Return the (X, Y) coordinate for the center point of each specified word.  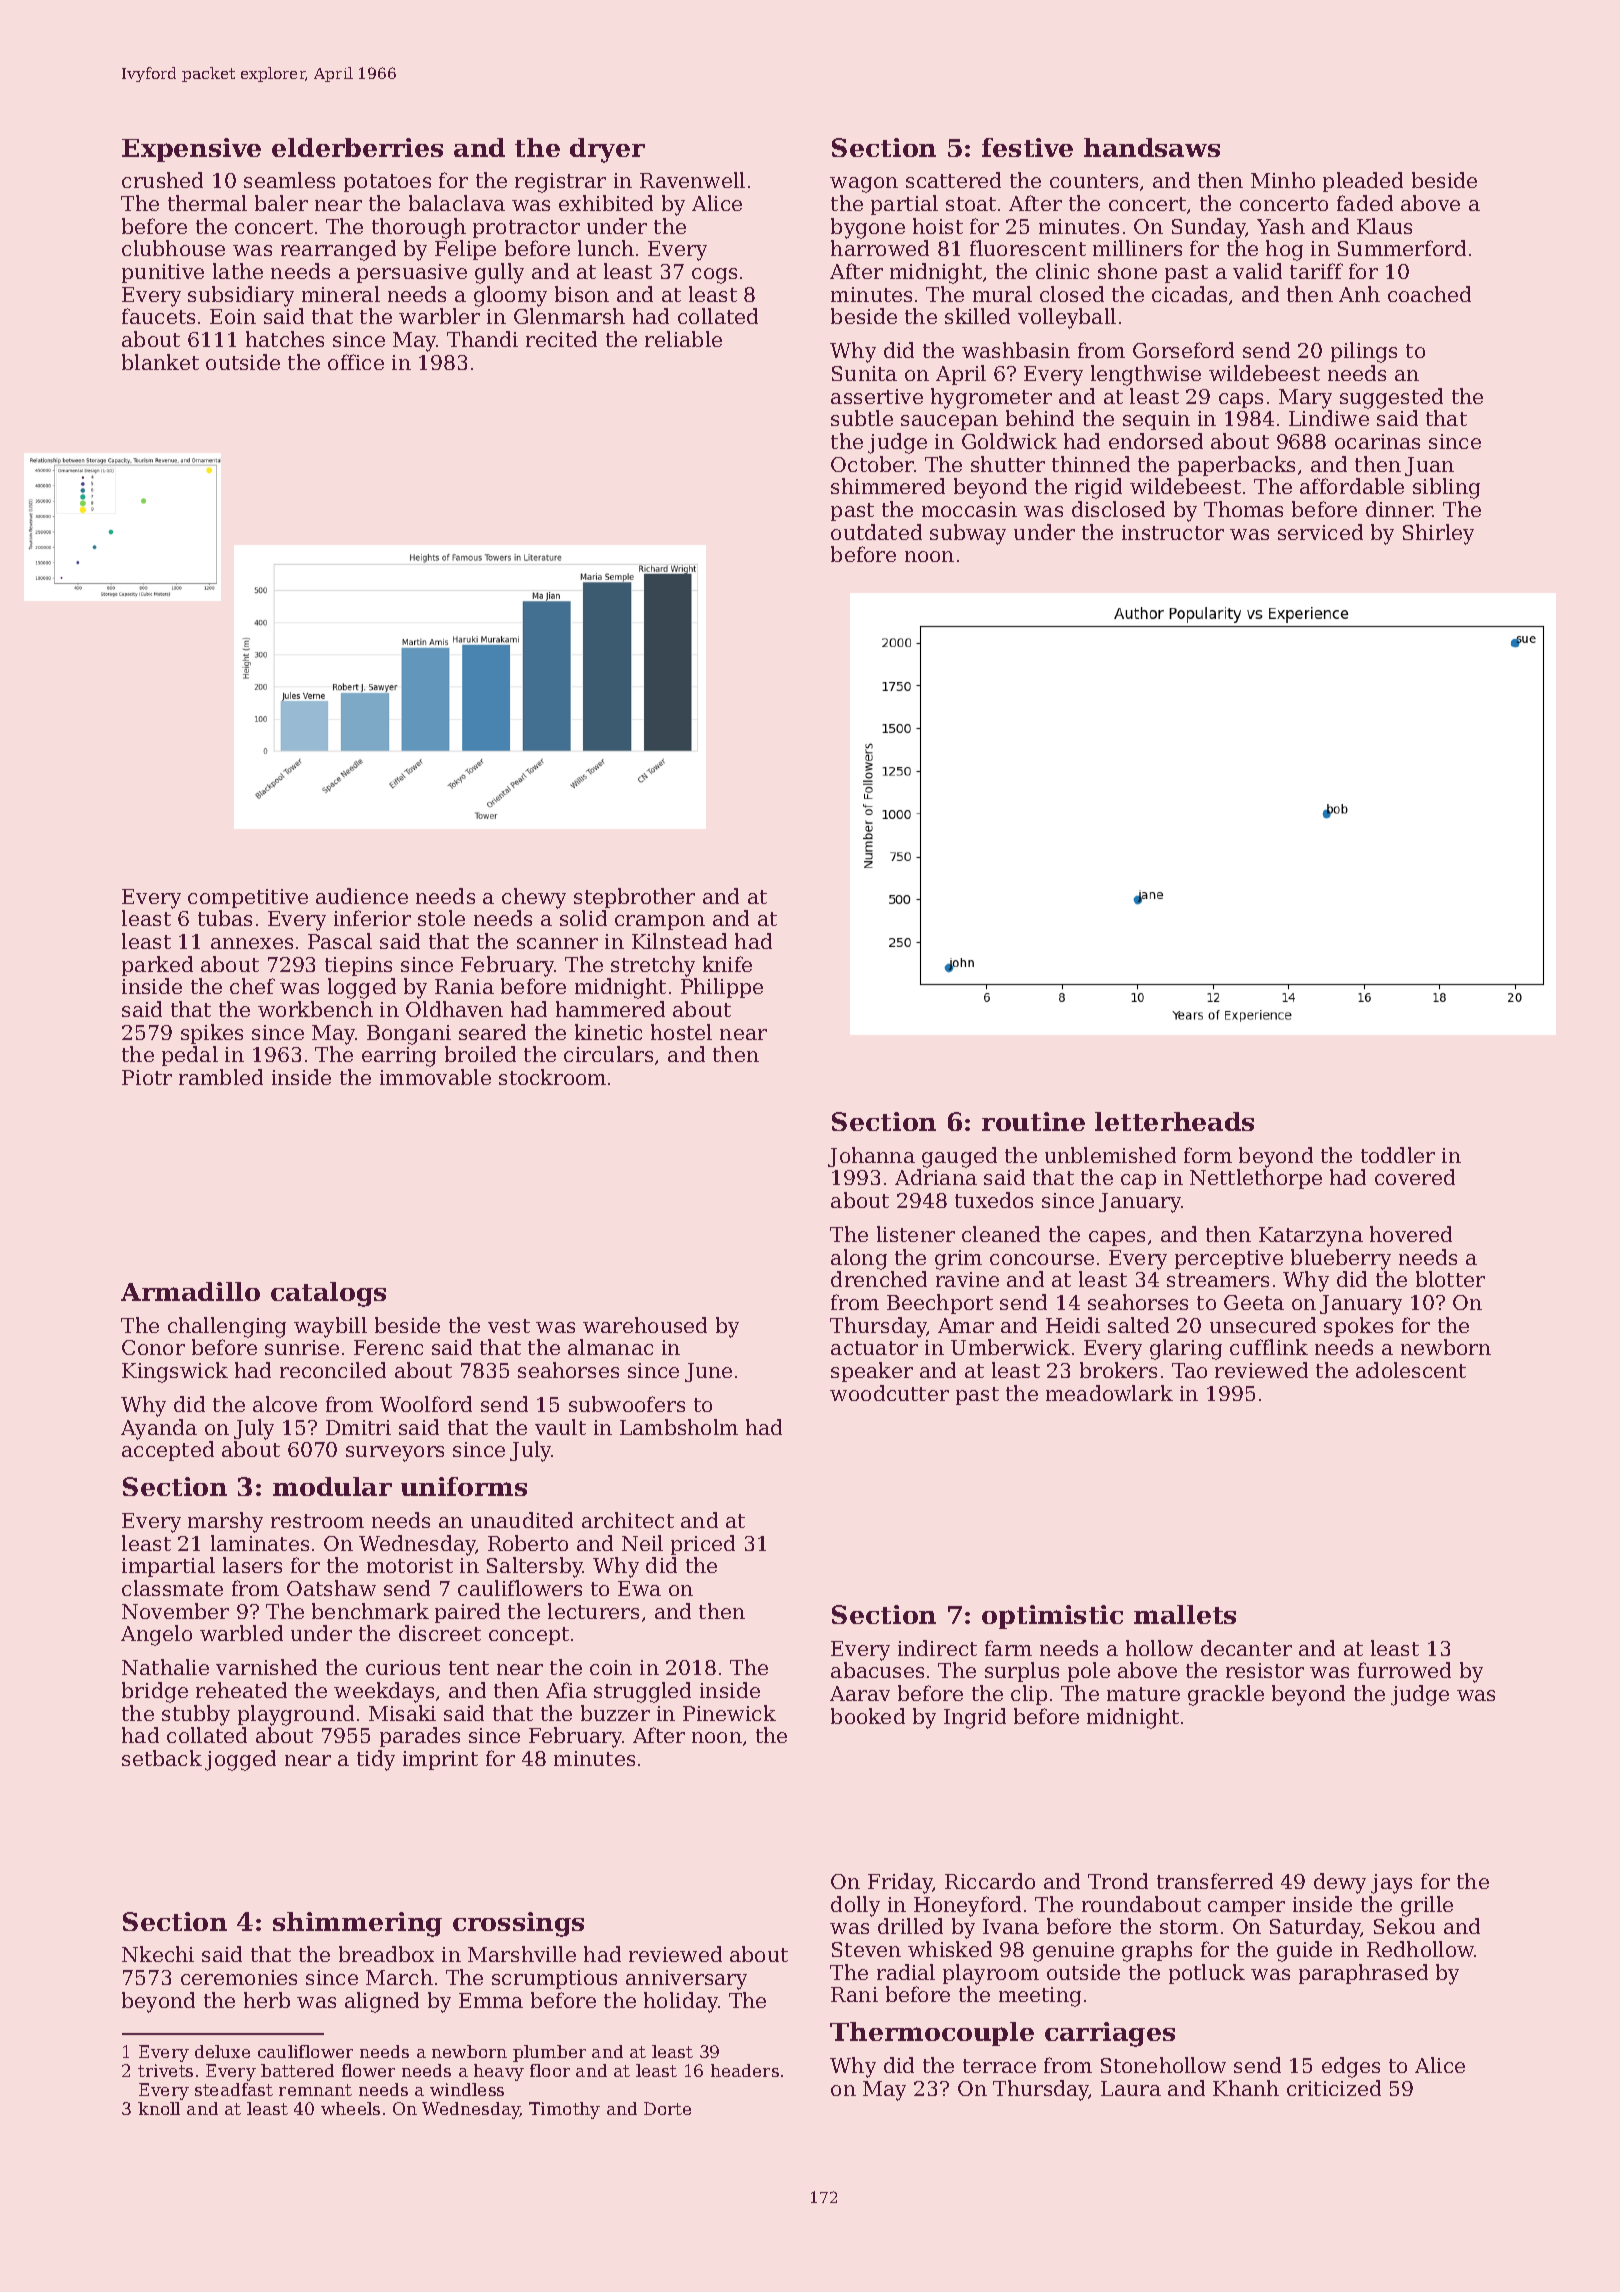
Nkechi (158, 1954)
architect (628, 1520)
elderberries (357, 147)
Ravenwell (692, 180)
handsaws (1152, 147)
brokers (1118, 1370)
